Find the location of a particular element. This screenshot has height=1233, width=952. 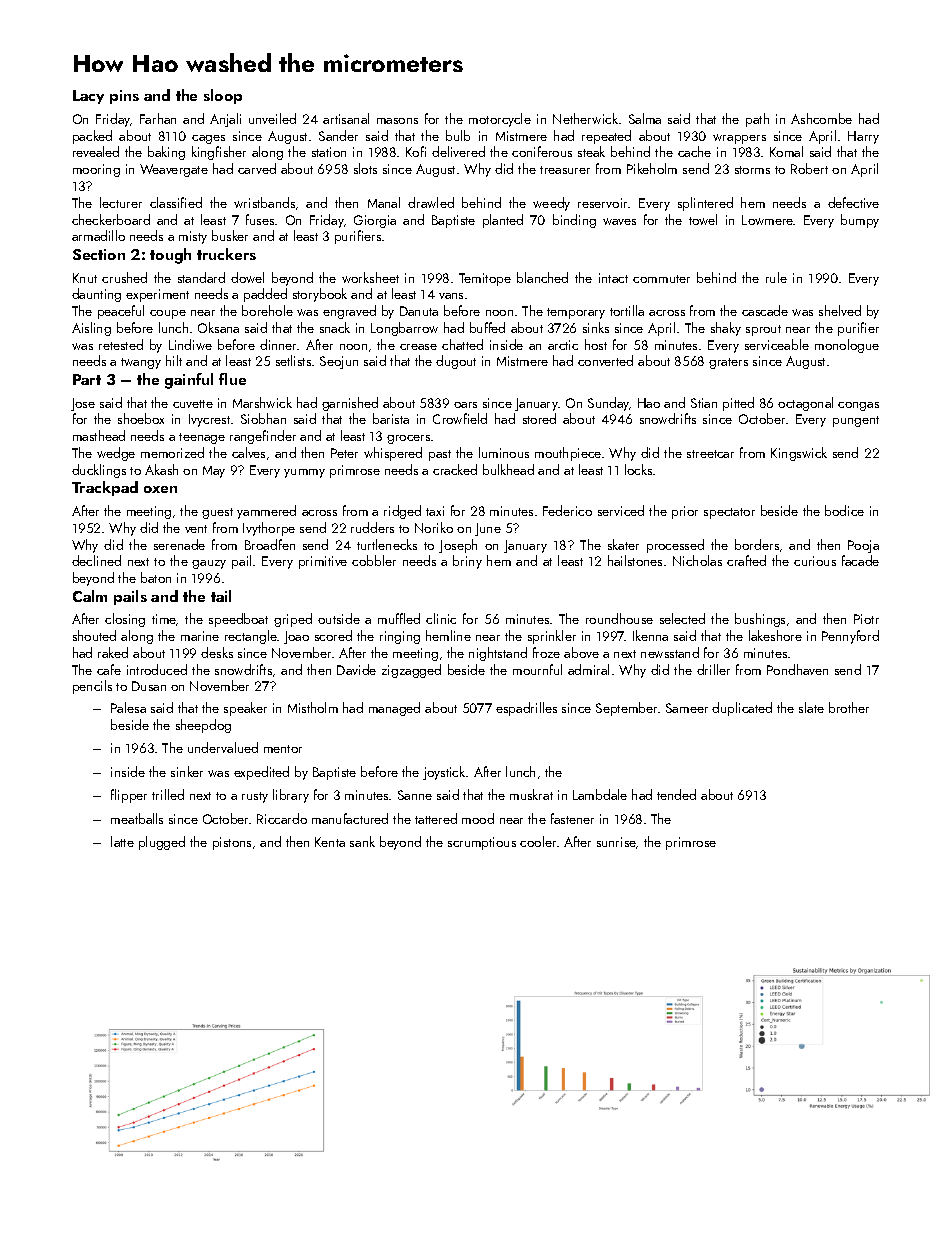

Kingswick is located at coordinates (799, 454).
